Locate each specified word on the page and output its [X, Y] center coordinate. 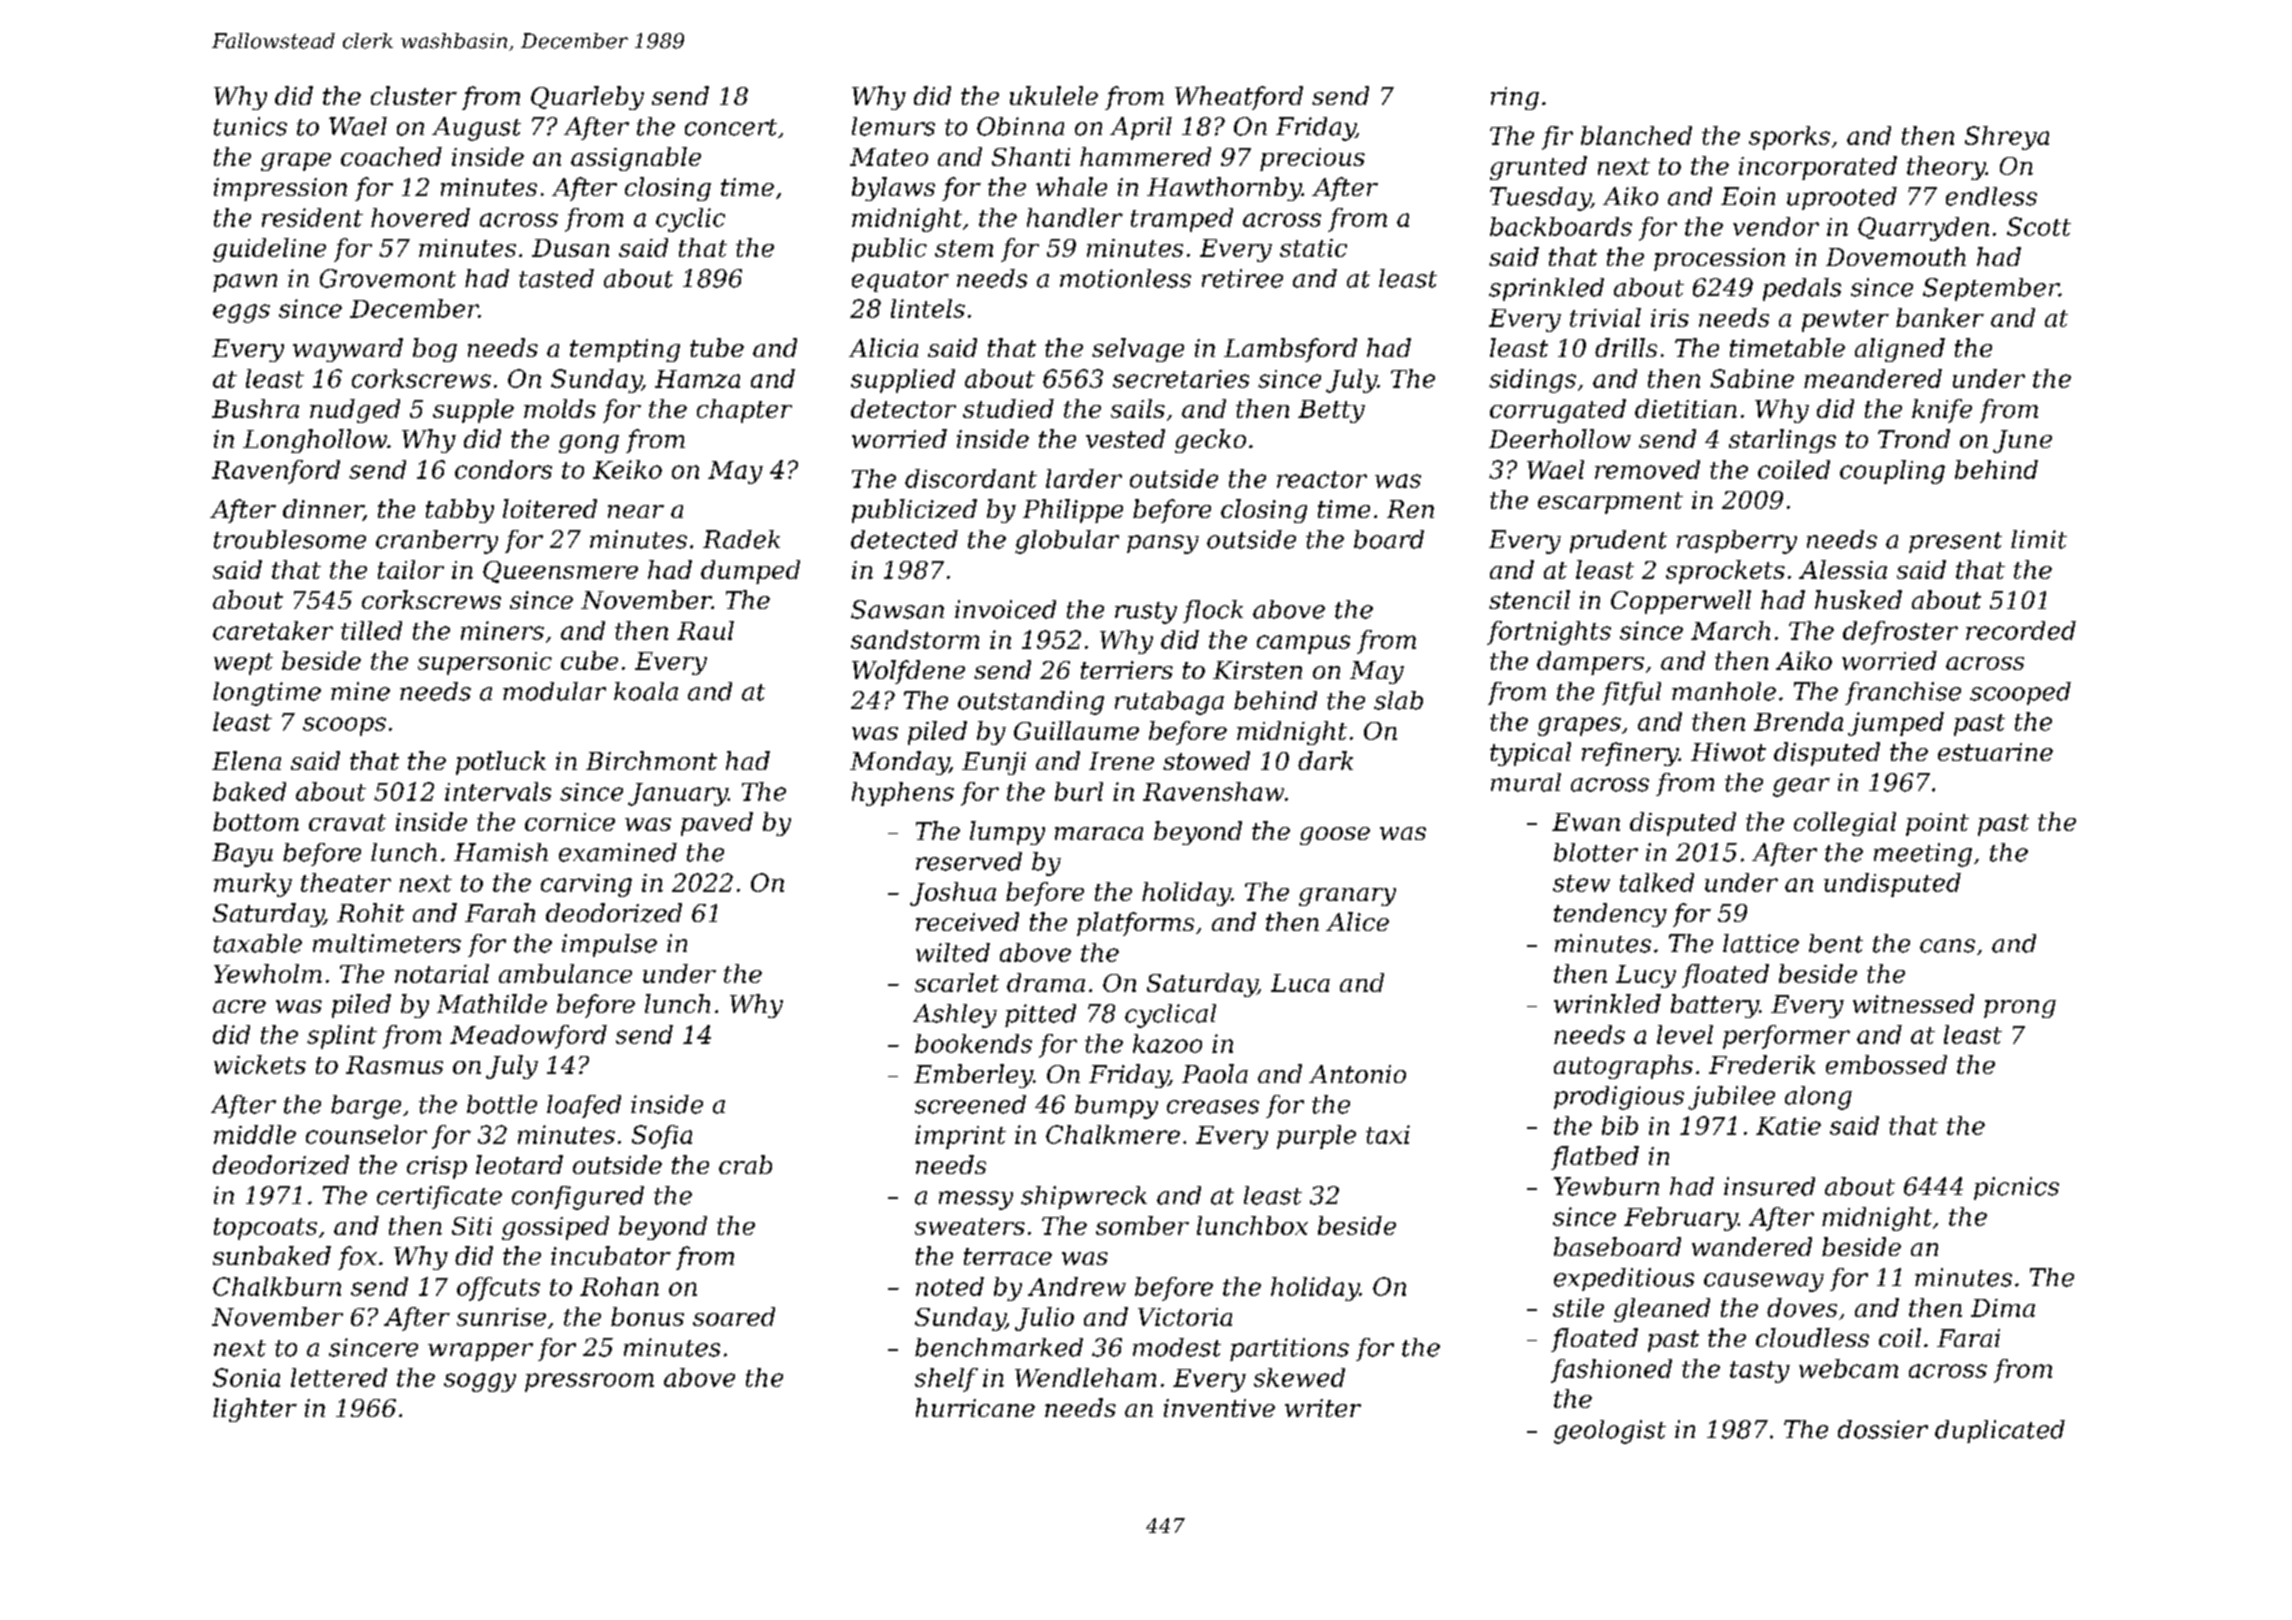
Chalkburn [277, 1286]
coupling [1892, 472]
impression [280, 189]
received [967, 921]
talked [1657, 882]
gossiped [555, 1228]
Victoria [1185, 1317]
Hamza [697, 379]
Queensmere [560, 572]
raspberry [1737, 542]
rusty [1146, 613]
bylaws [893, 189]
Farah [500, 912]
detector [903, 408]
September [1991, 289]
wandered [1752, 1246]
